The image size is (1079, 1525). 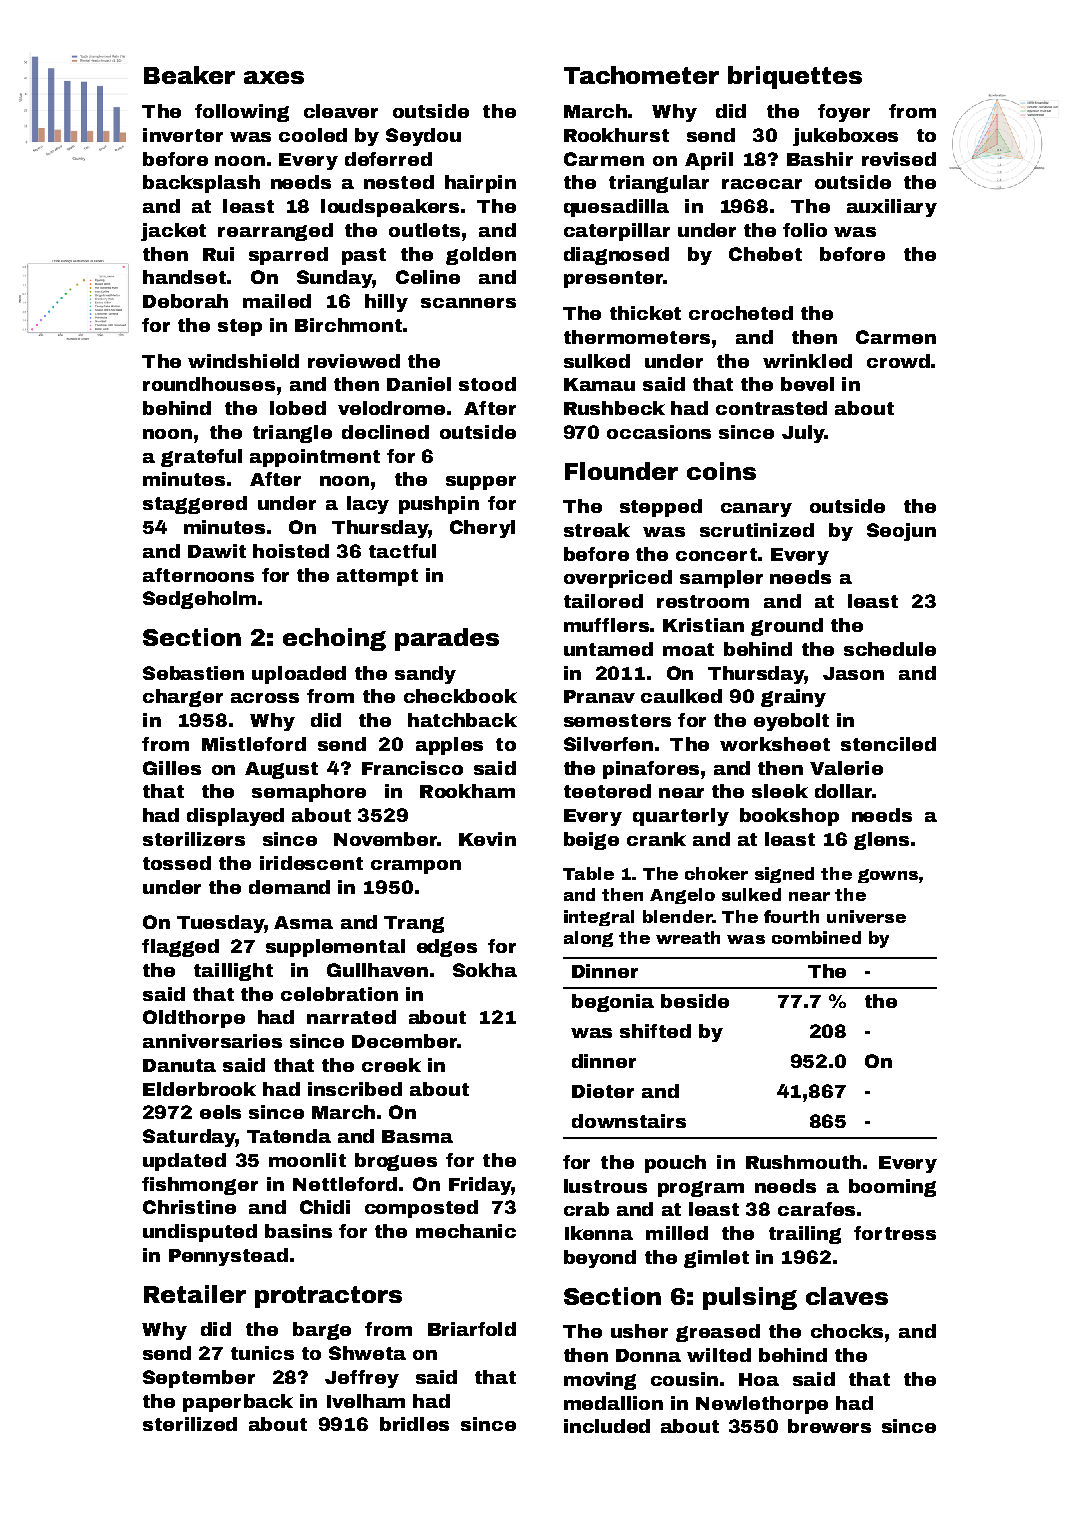 What do you see at coordinates (847, 1331) in the document?
I see `chocks` at bounding box center [847, 1331].
